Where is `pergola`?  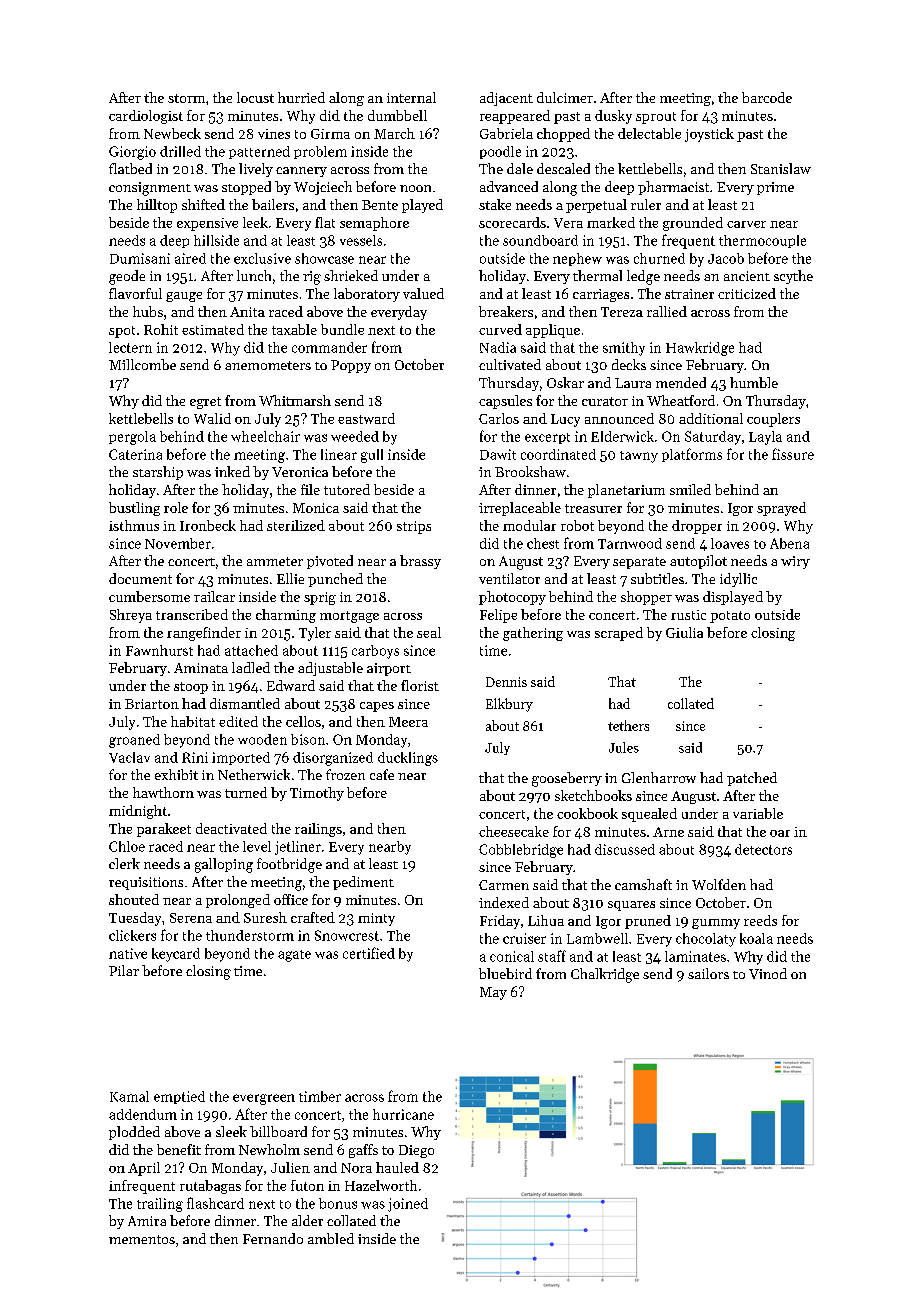
pergola is located at coordinates (132, 438).
